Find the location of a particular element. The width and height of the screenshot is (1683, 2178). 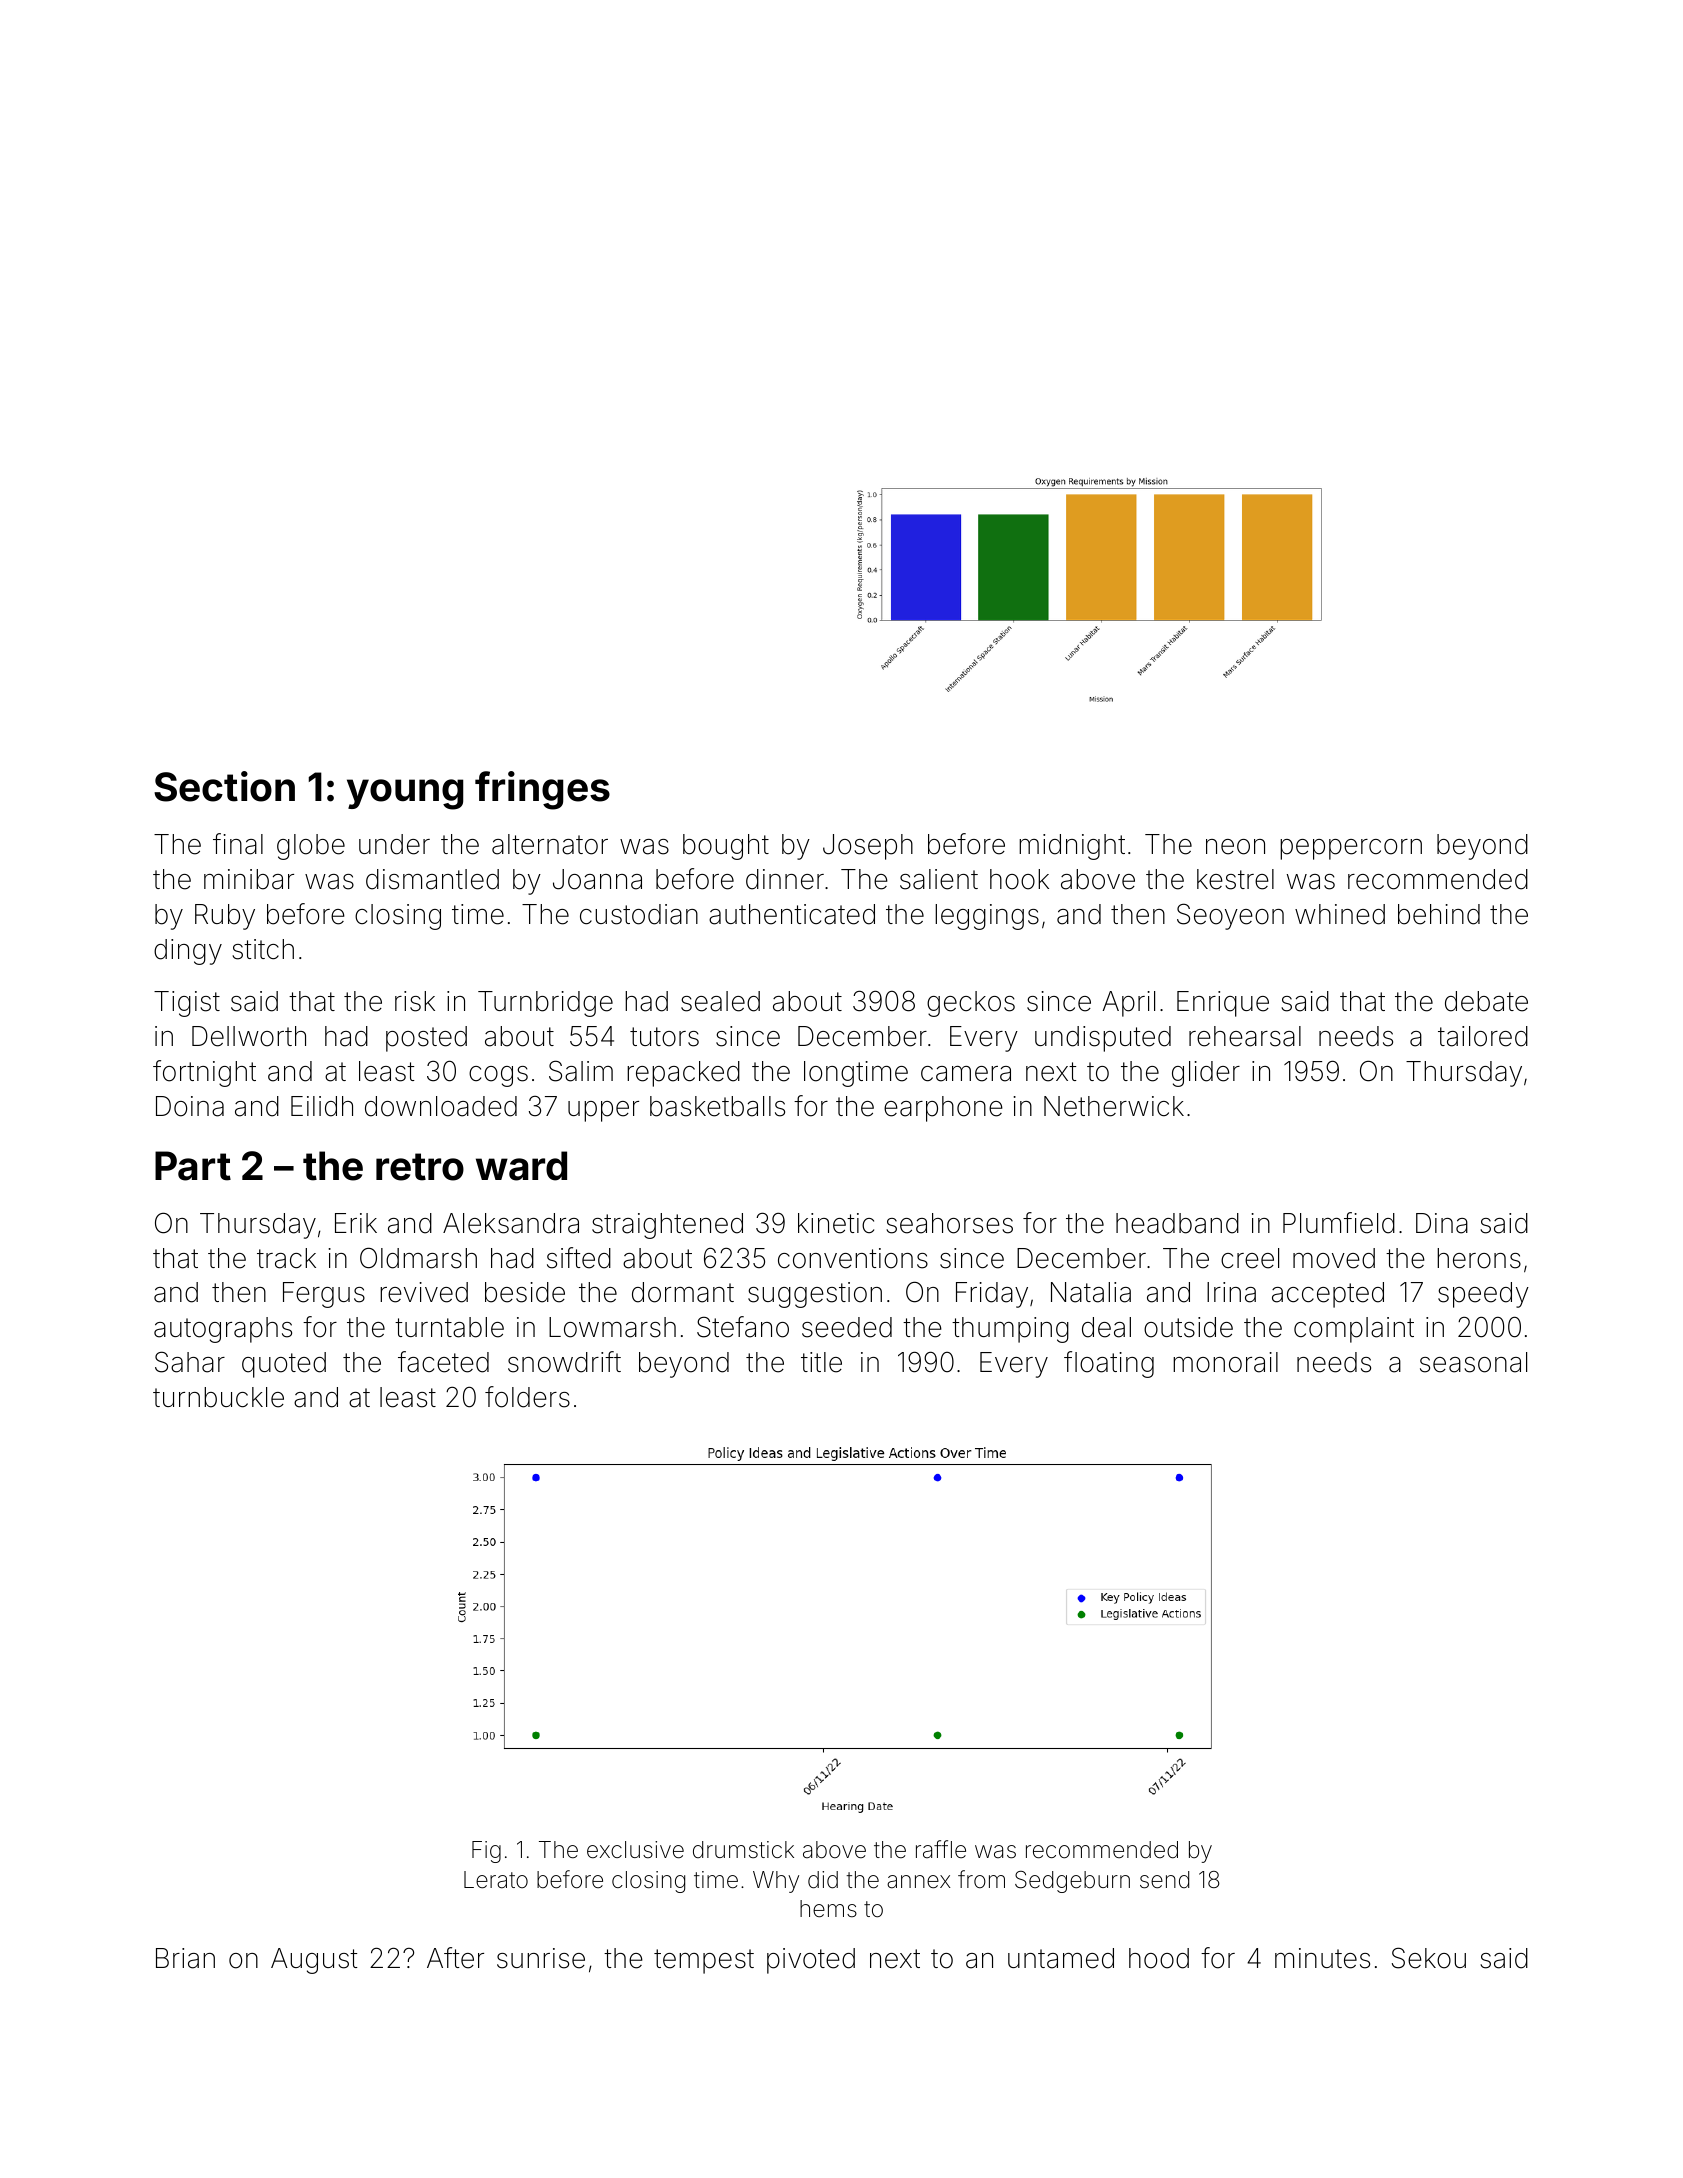

peppercorn is located at coordinates (1351, 849).
